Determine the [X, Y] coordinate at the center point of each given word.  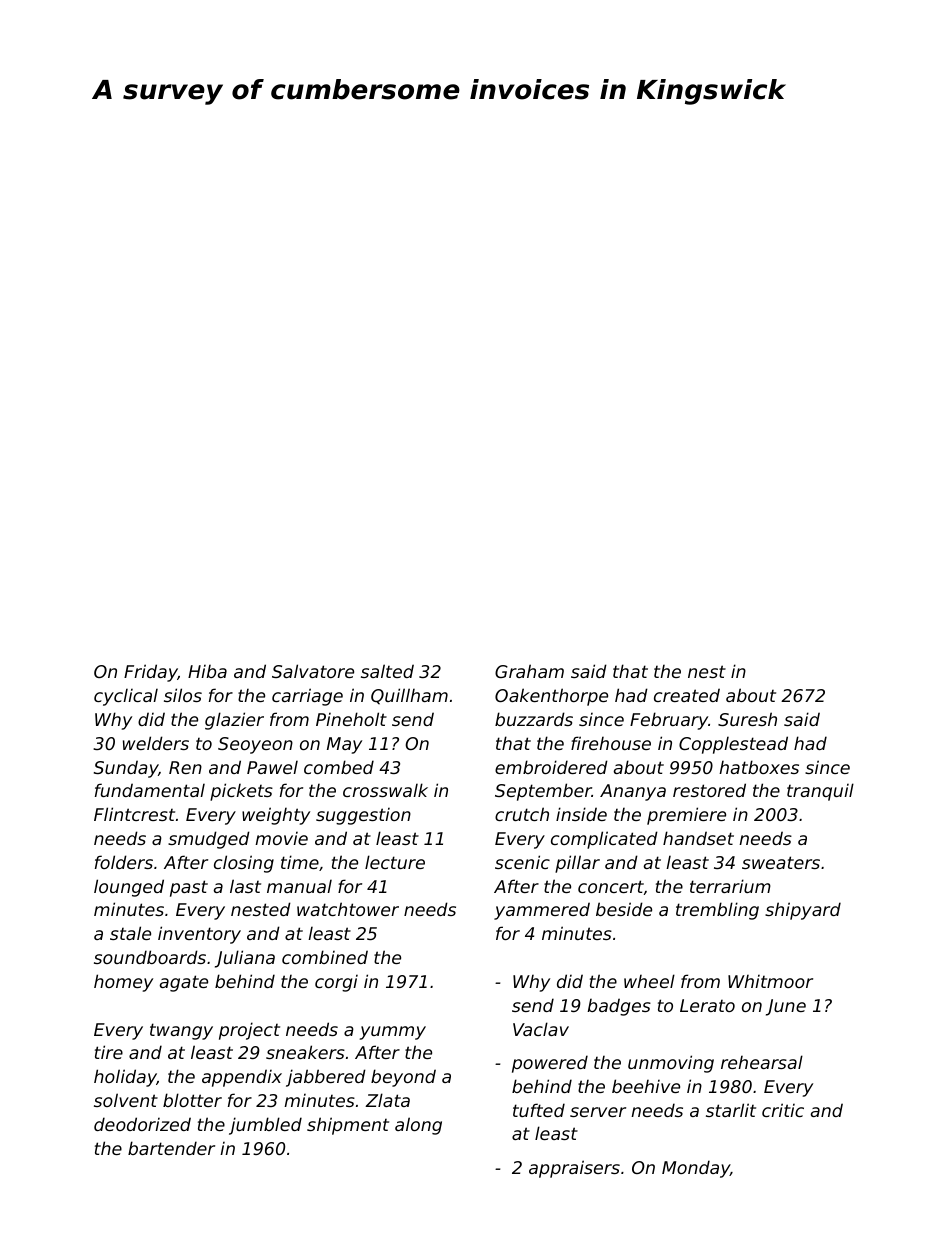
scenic [522, 862]
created [687, 695]
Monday [696, 1169]
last [245, 886]
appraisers [574, 1169]
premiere [686, 816]
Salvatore [313, 671]
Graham [529, 671]
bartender [171, 1148]
